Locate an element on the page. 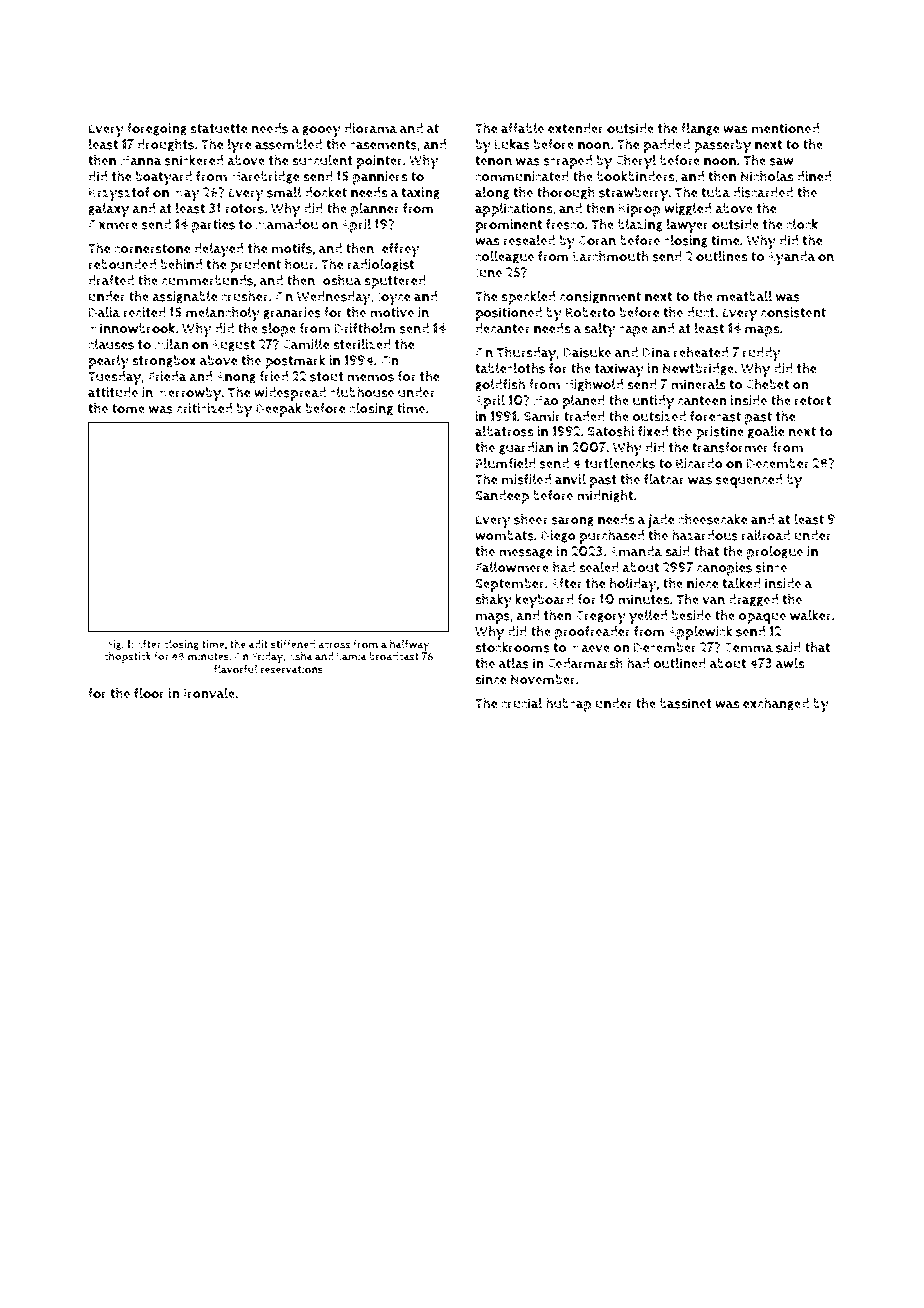 Image resolution: width=924 pixels, height=1308 pixels. exchanged is located at coordinates (776, 704).
